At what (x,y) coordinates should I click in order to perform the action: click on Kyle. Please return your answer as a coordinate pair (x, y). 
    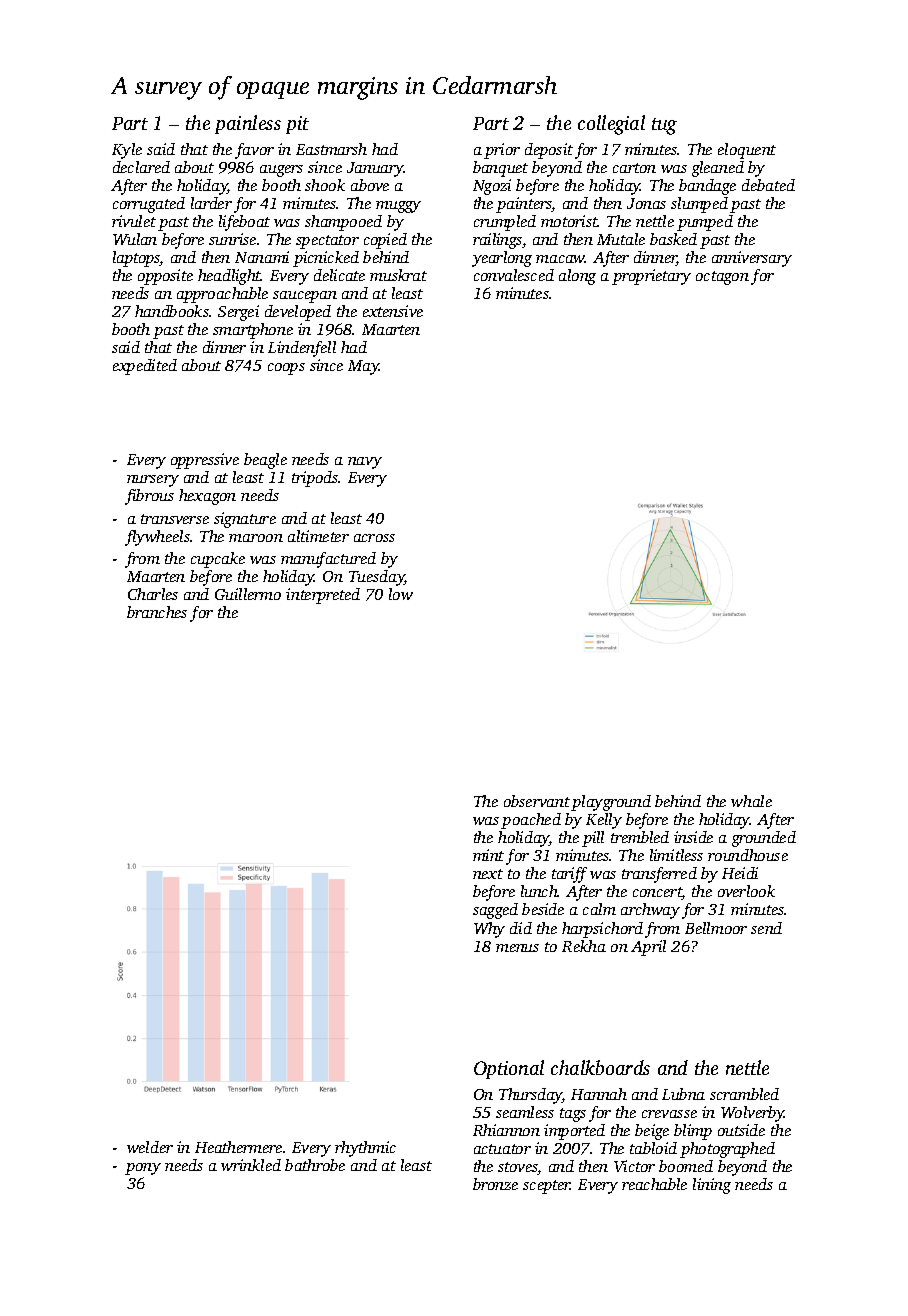
    Looking at the image, I should click on (127, 151).
